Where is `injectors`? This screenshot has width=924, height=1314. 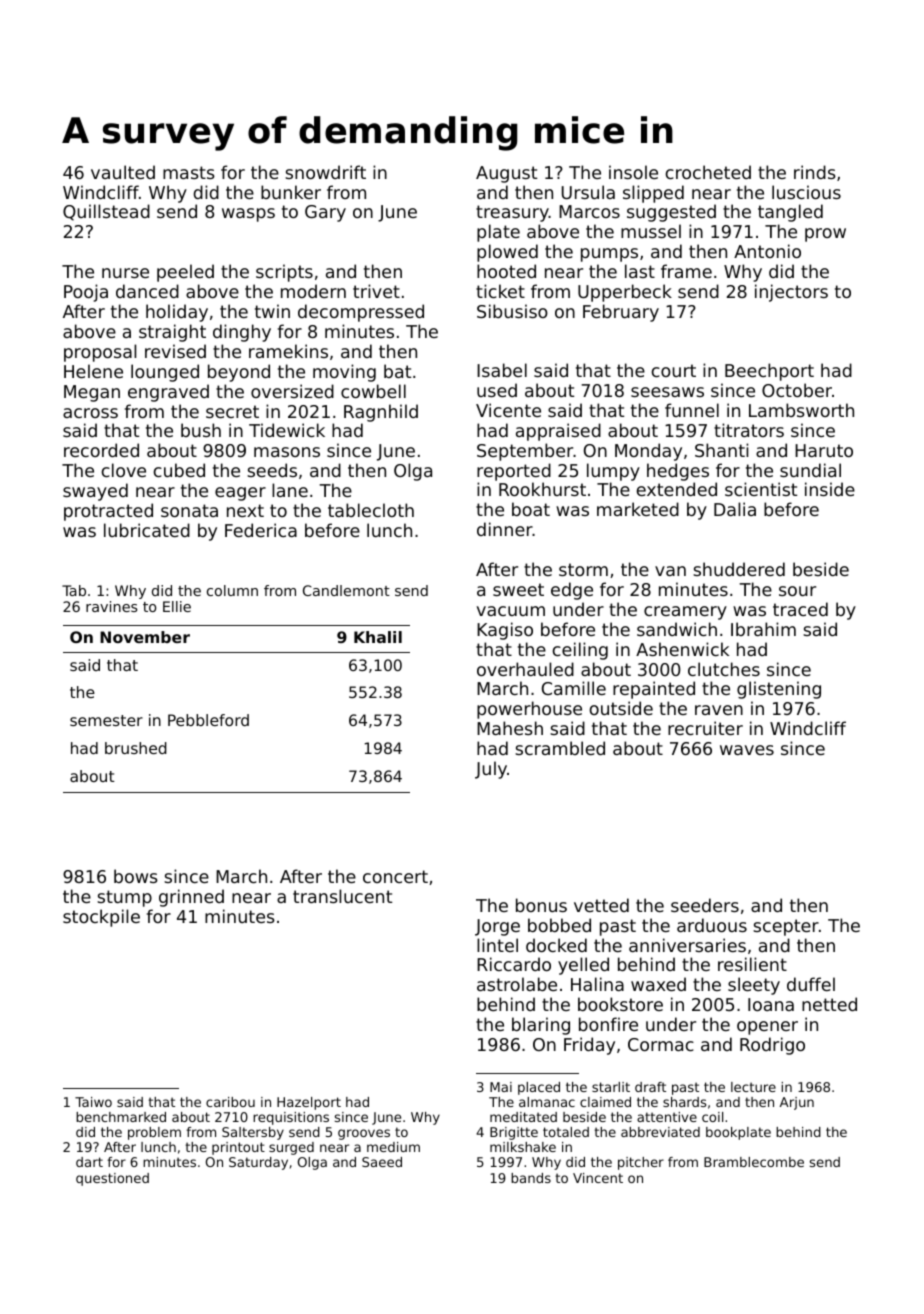
injectors is located at coordinates (791, 293).
